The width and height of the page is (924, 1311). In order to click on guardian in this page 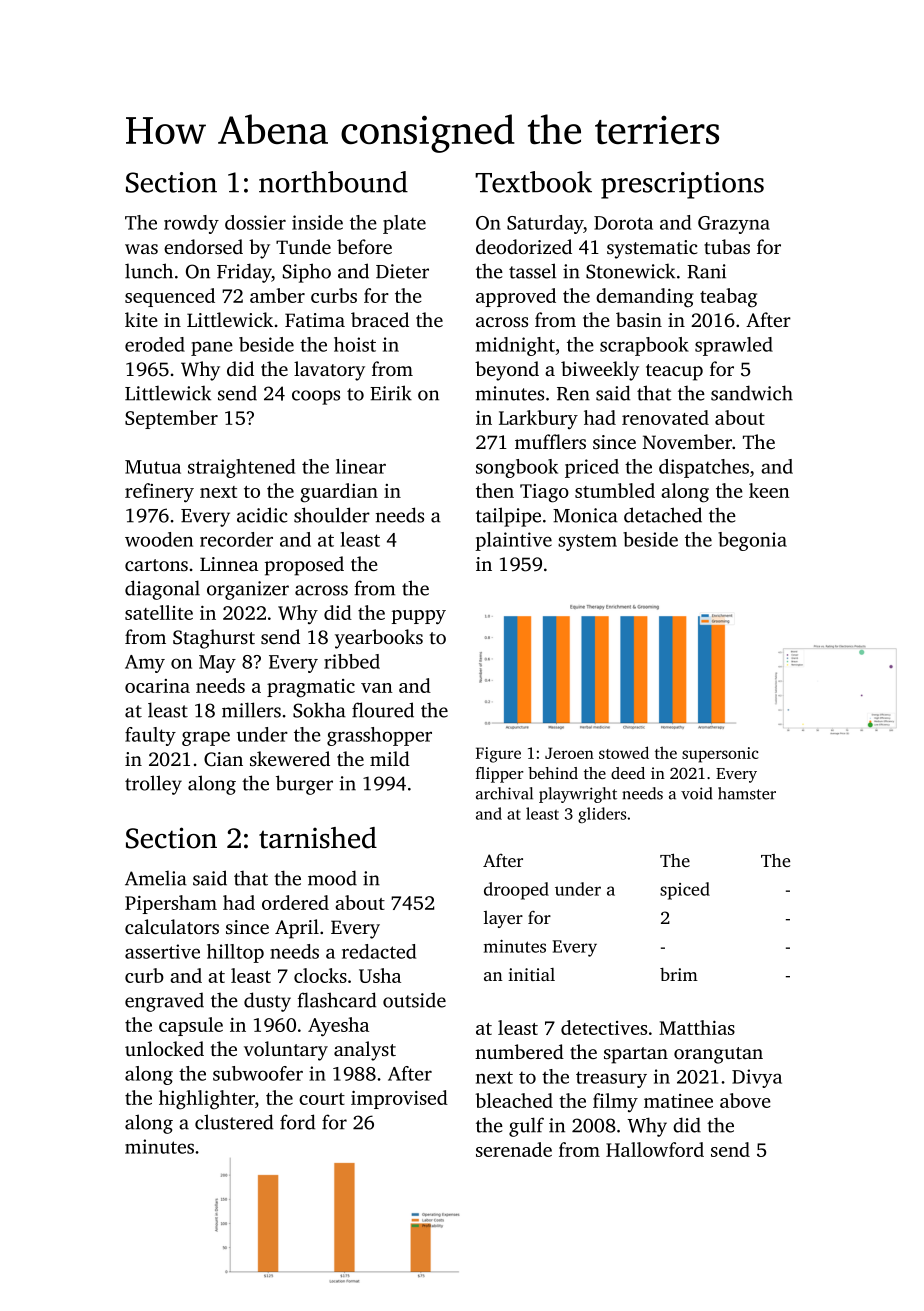, I will do `click(339, 493)`.
